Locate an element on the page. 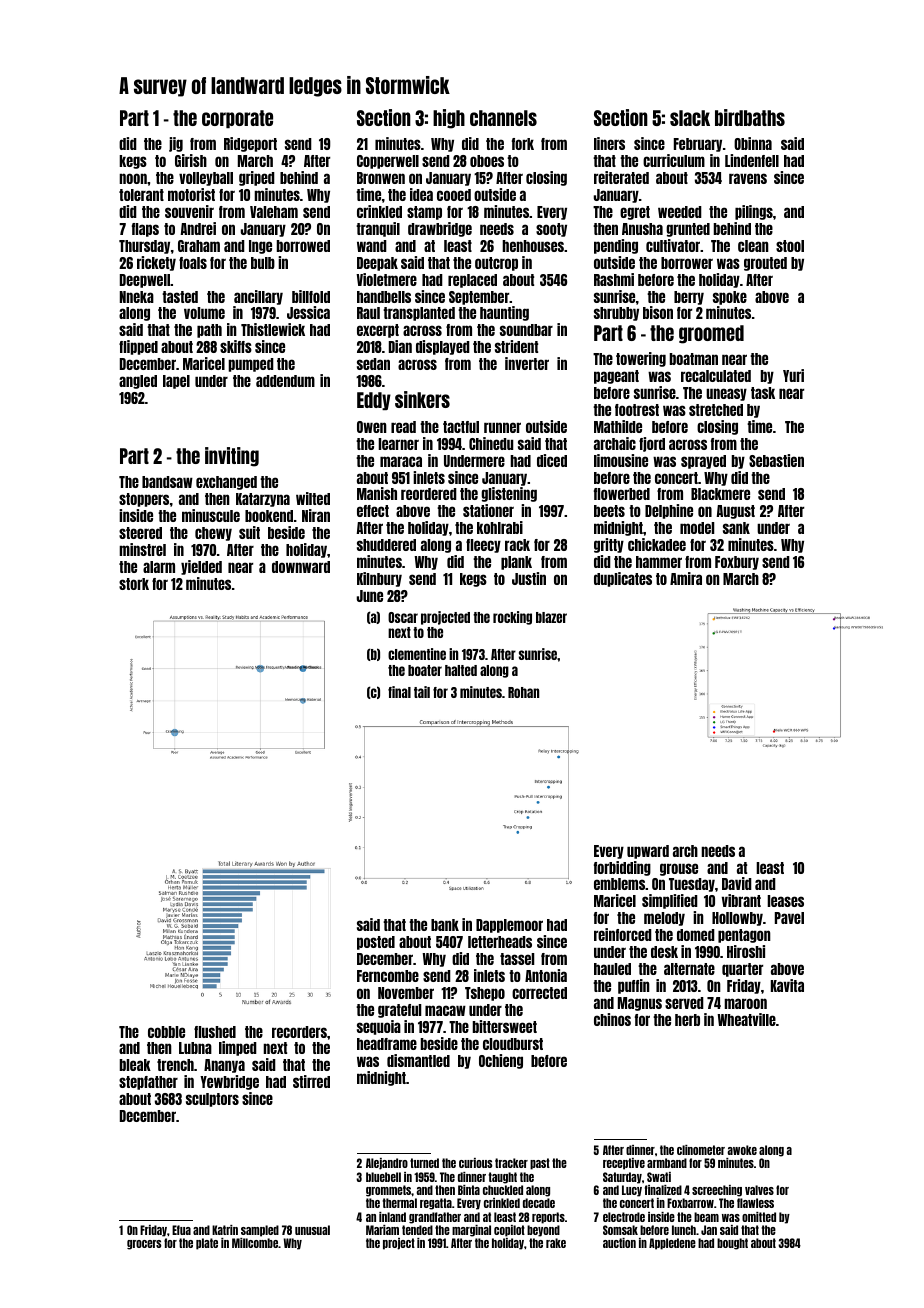 The height and width of the document is (1308, 924). stork is located at coordinates (134, 584).
